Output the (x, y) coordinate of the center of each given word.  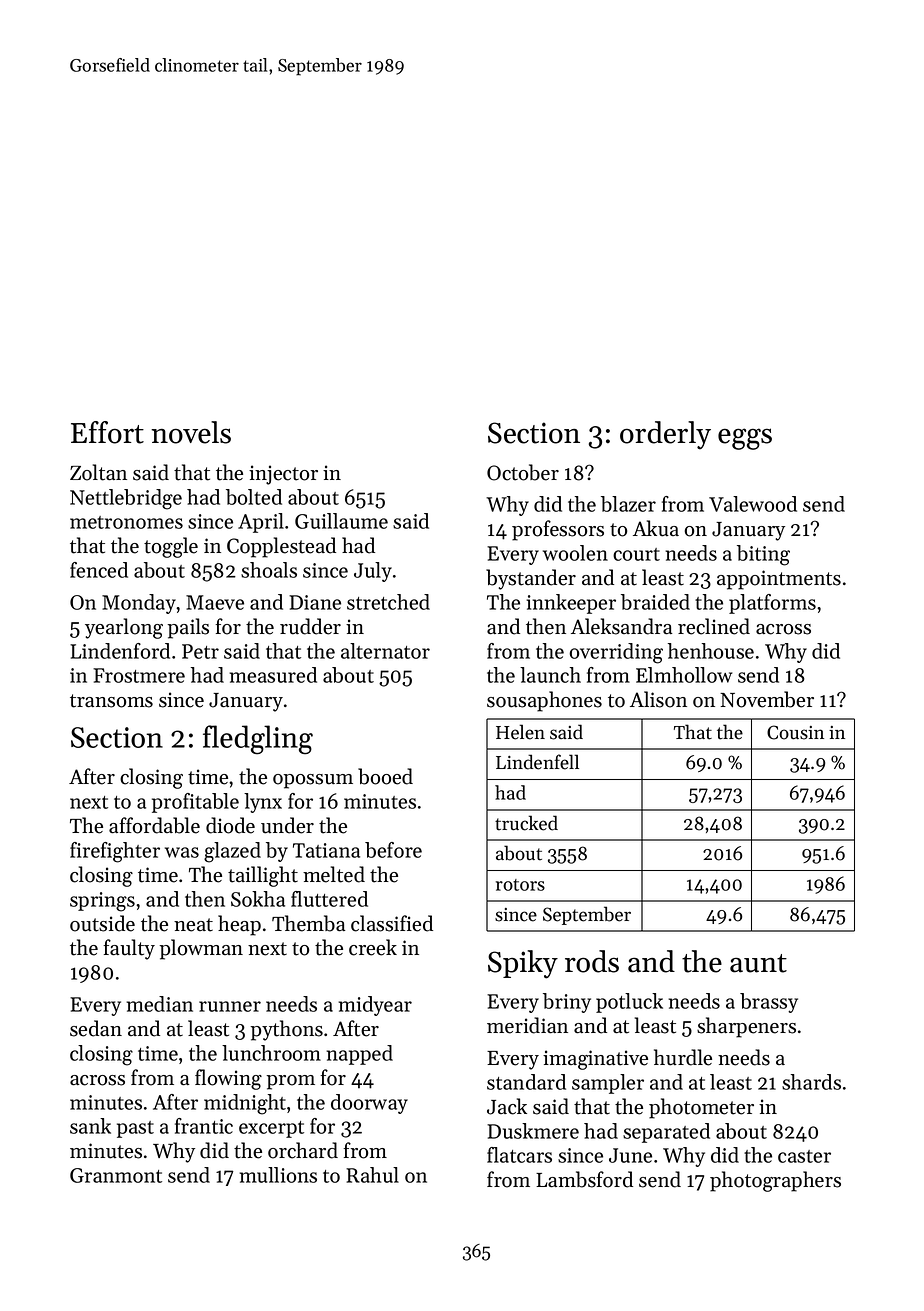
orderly (665, 435)
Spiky (523, 964)
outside (102, 923)
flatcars (519, 1155)
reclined (714, 626)
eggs (745, 439)
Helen (520, 732)
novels (191, 432)
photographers (775, 1181)
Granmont (116, 1175)
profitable (195, 803)
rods (592, 961)
